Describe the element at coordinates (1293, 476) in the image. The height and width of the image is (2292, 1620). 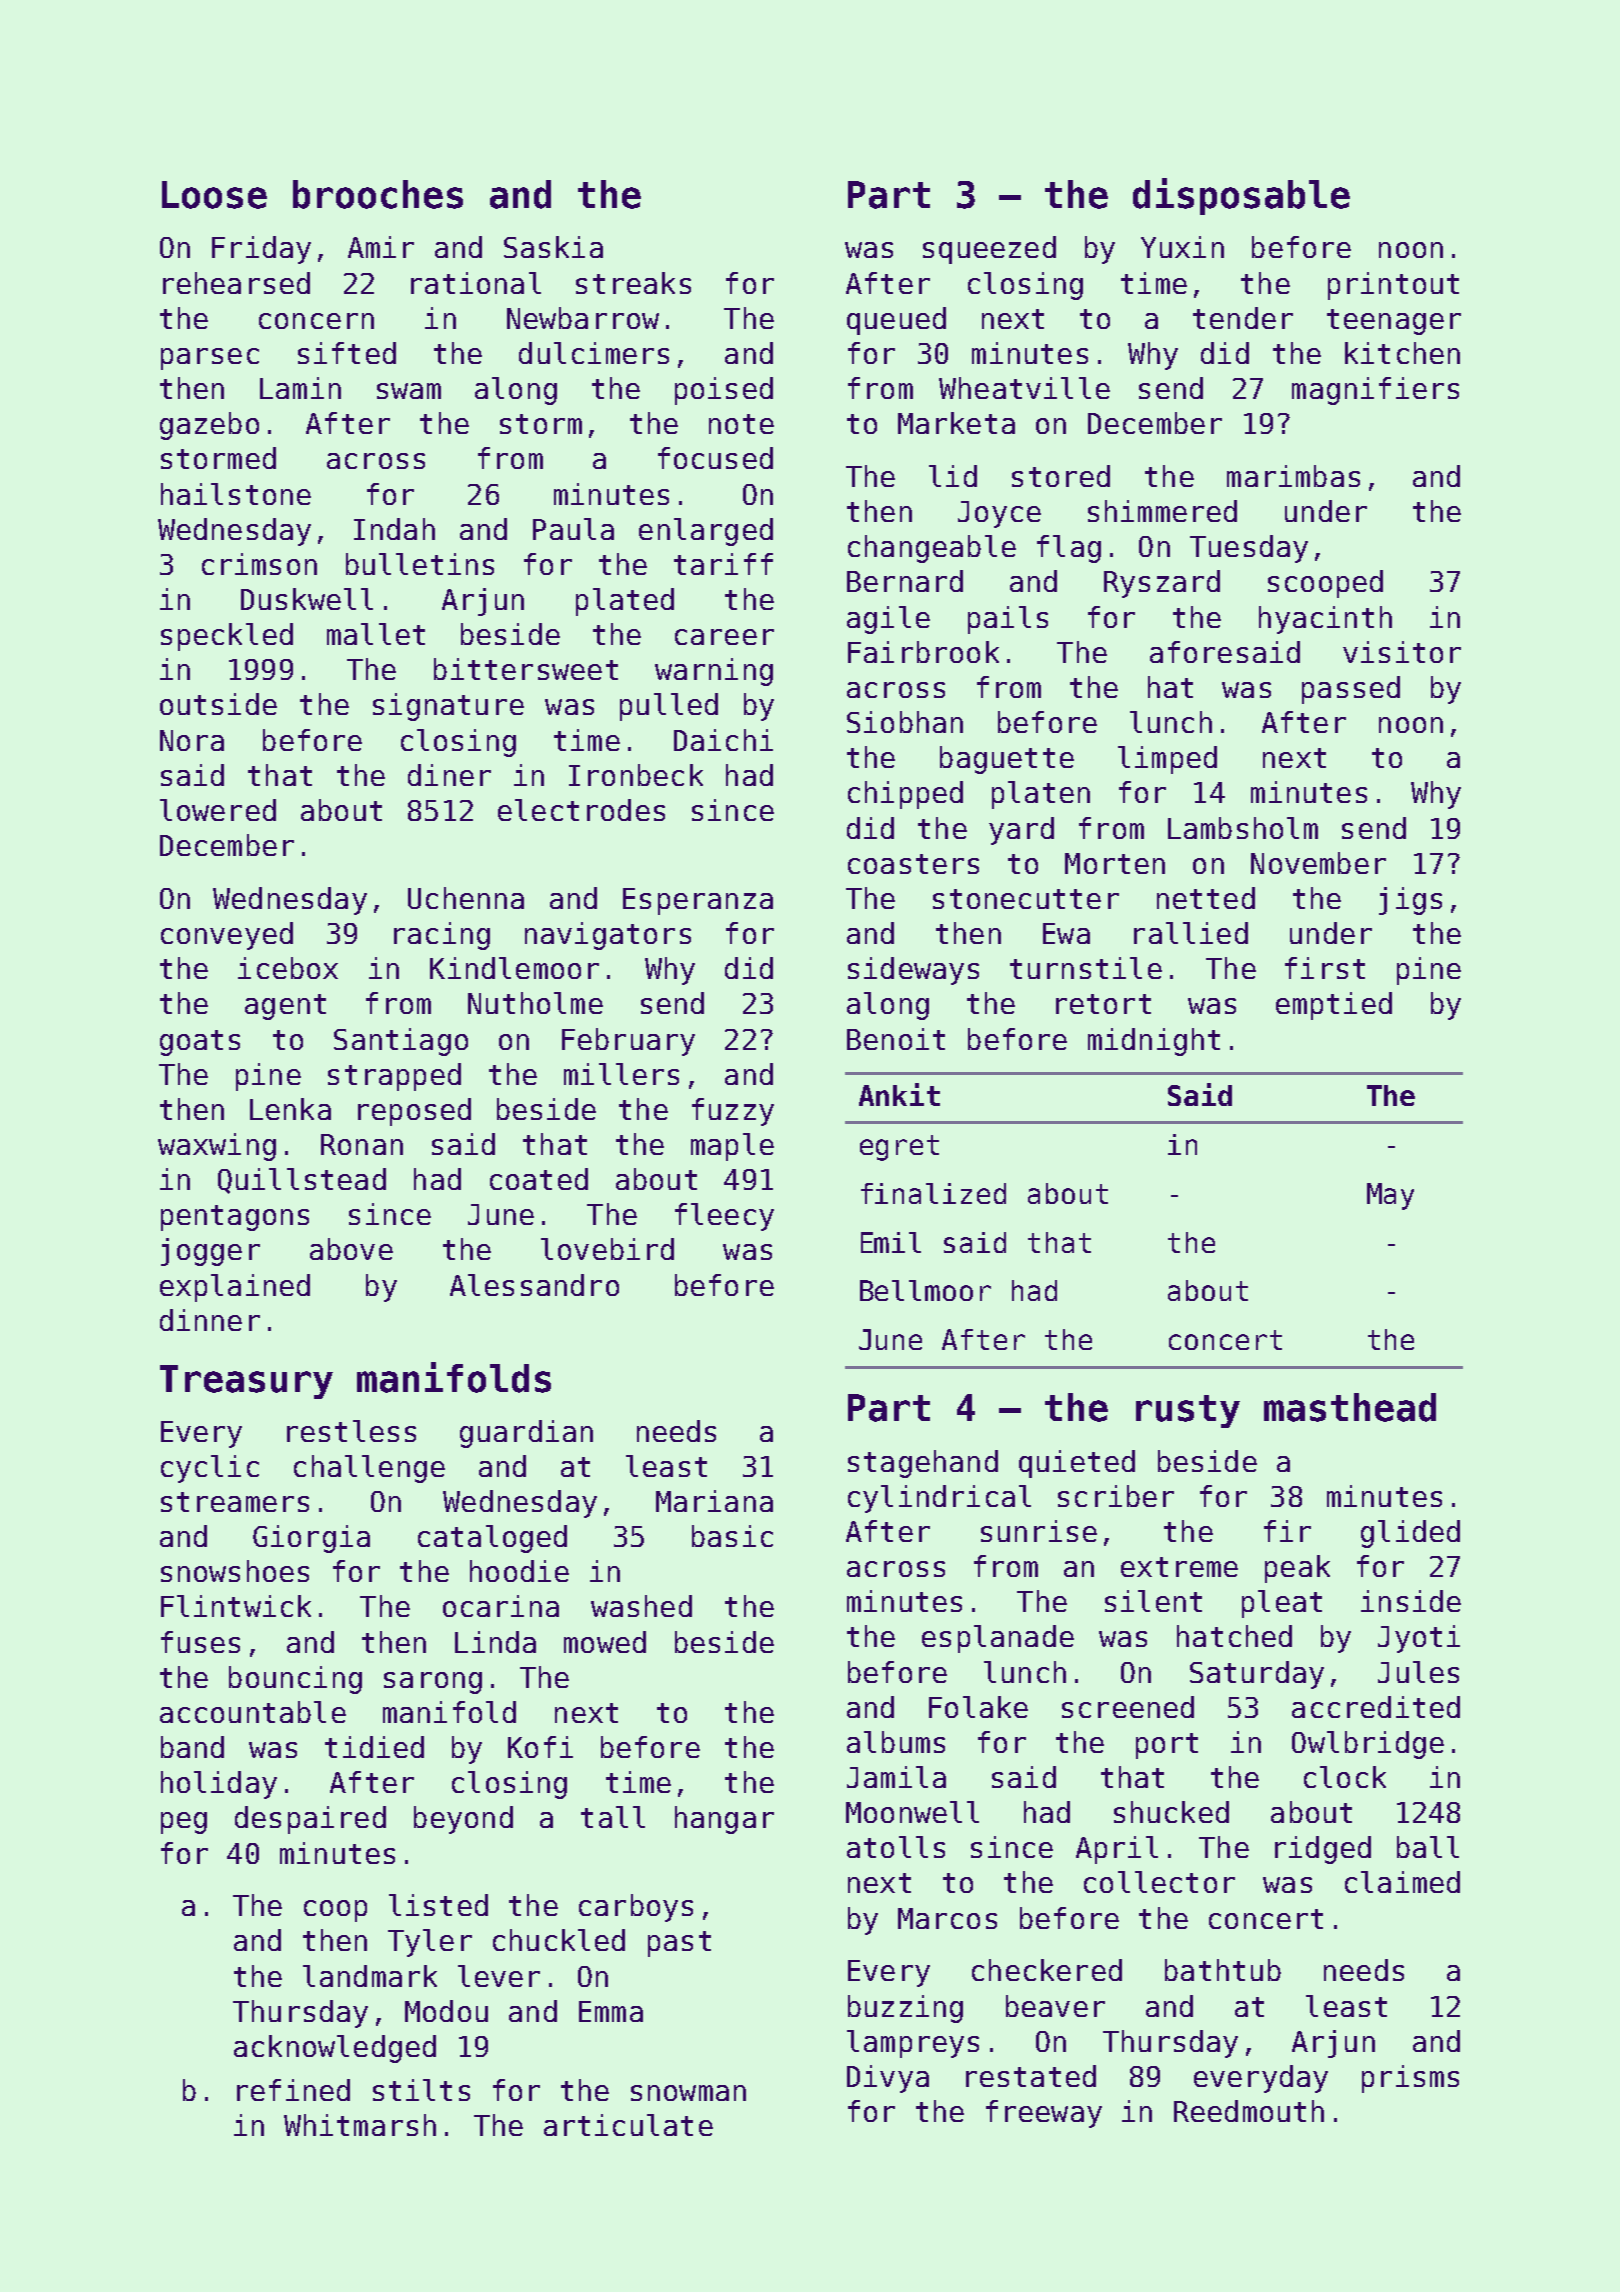
I see `marimbas` at that location.
